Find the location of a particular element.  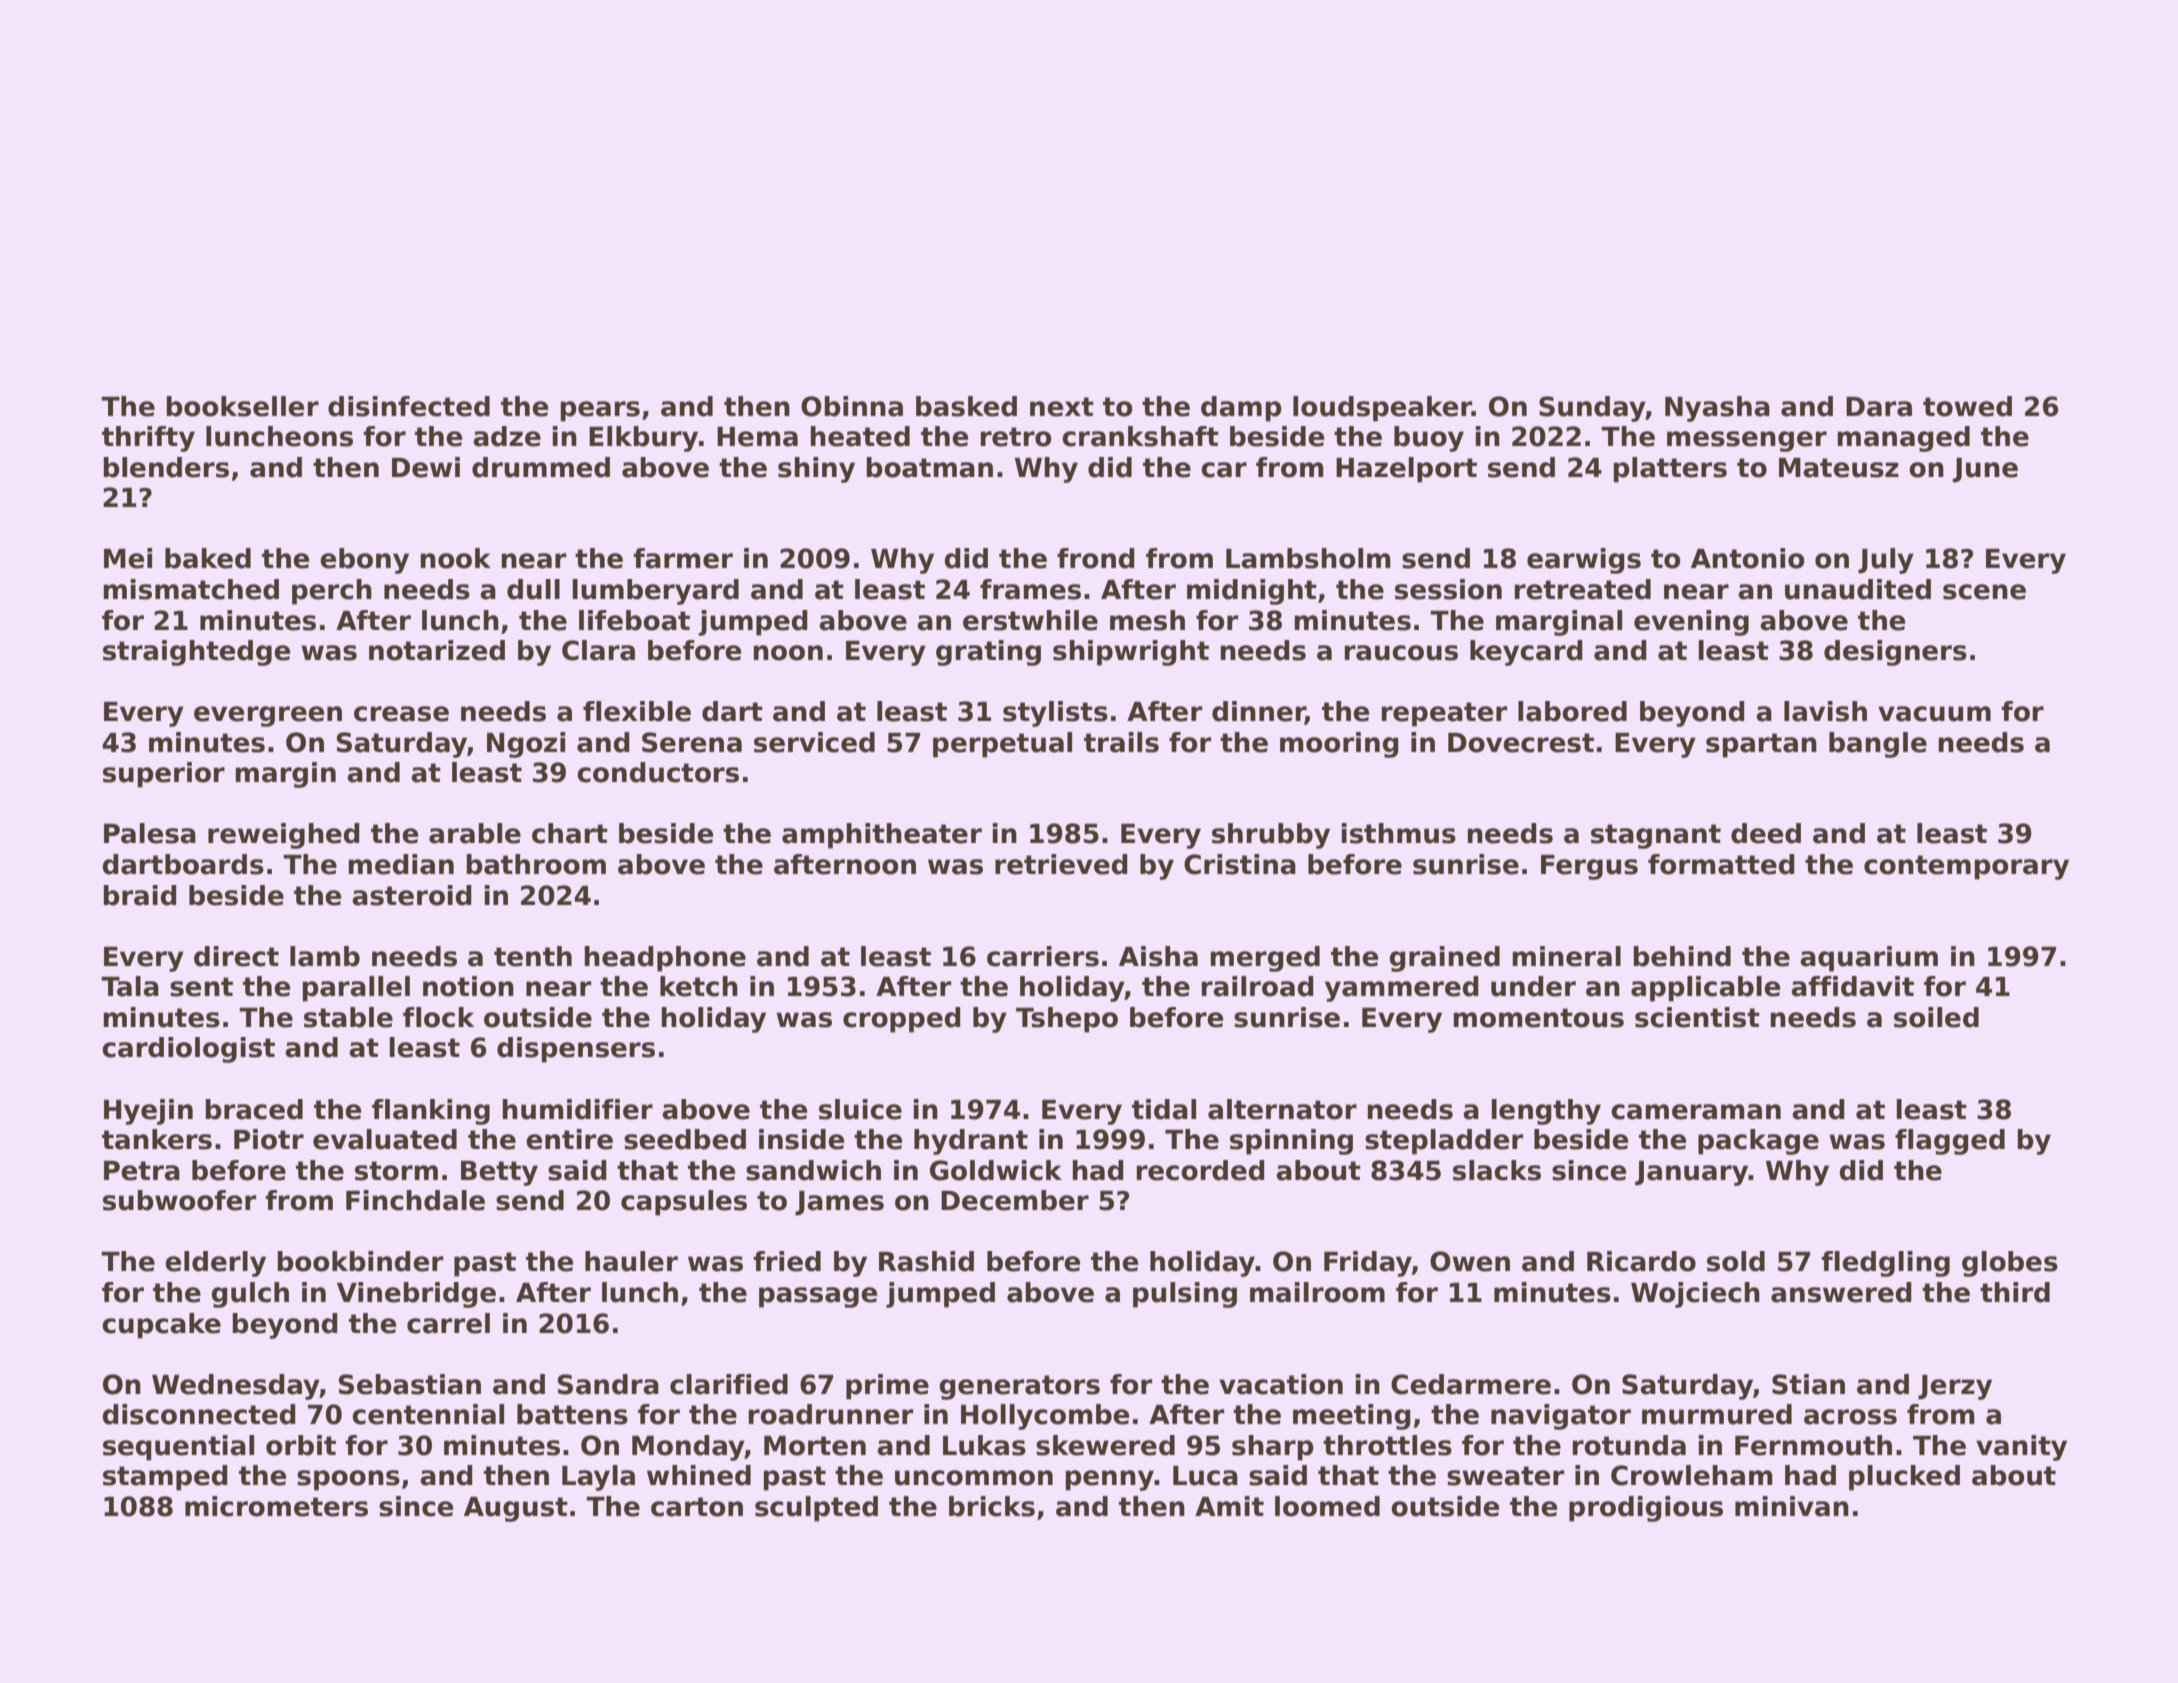

disconnected is located at coordinates (199, 1414).
